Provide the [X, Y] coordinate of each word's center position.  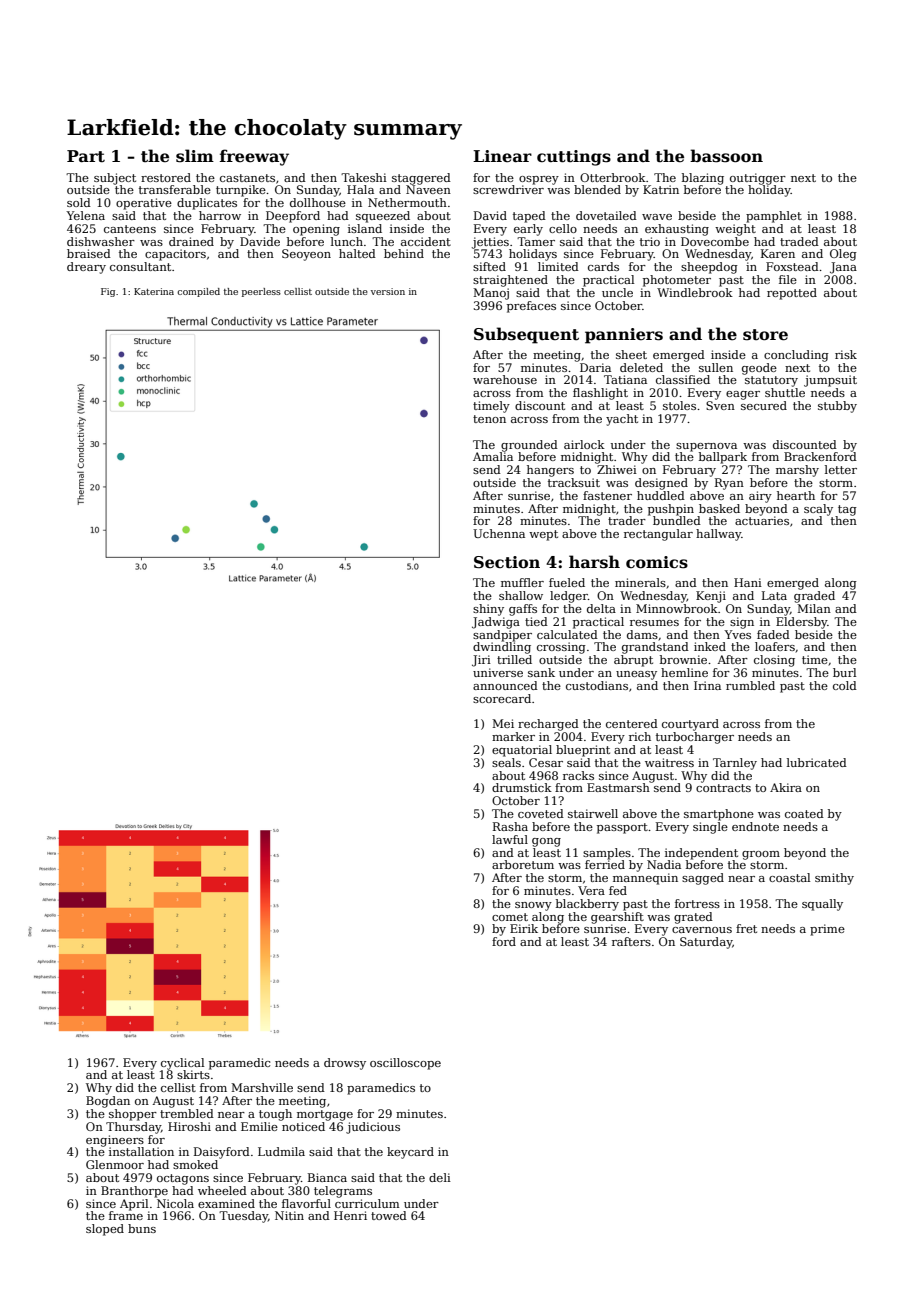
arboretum [523, 864]
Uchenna [499, 533]
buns [142, 1228]
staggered [421, 179]
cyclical [182, 1064]
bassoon [726, 156]
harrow [220, 215]
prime [827, 930]
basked [719, 508]
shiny [488, 610]
